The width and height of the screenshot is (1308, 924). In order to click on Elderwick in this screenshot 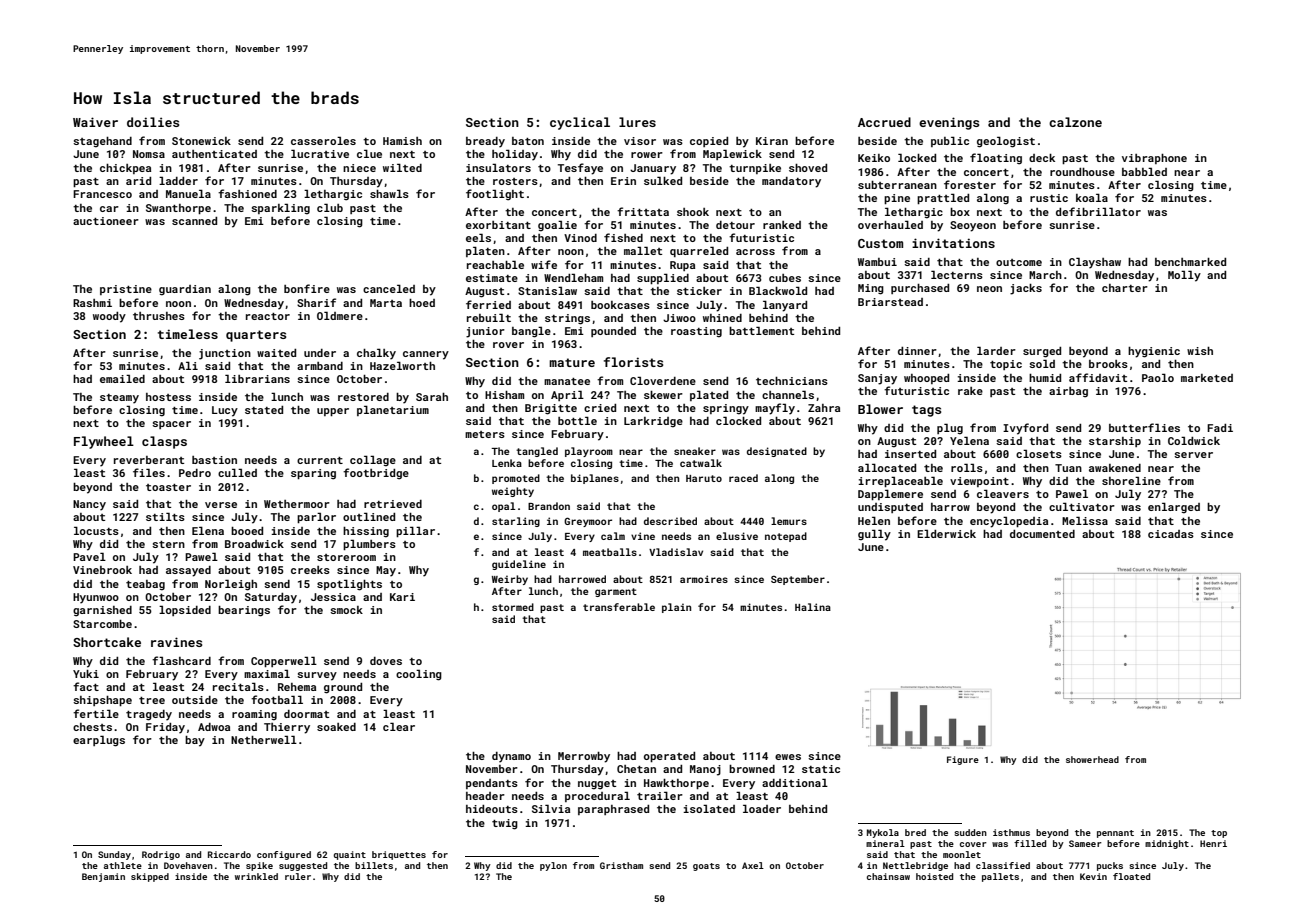, I will do `click(946, 533)`.
